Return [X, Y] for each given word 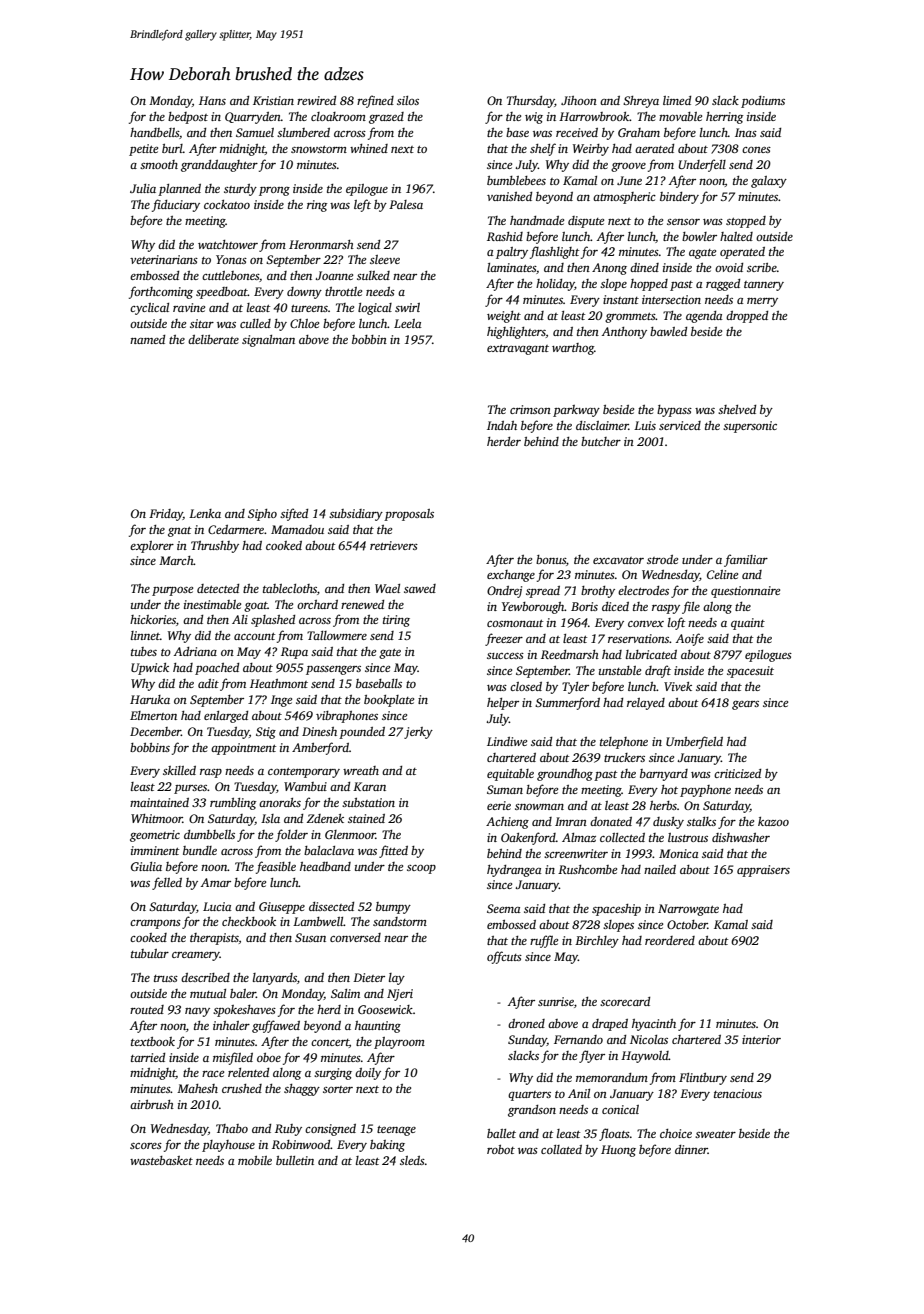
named [147, 339]
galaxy [769, 182]
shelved [737, 409]
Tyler [575, 688]
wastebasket [161, 1160]
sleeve [385, 259]
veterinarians [164, 259]
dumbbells [209, 834]
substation [368, 802]
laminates [511, 267]
